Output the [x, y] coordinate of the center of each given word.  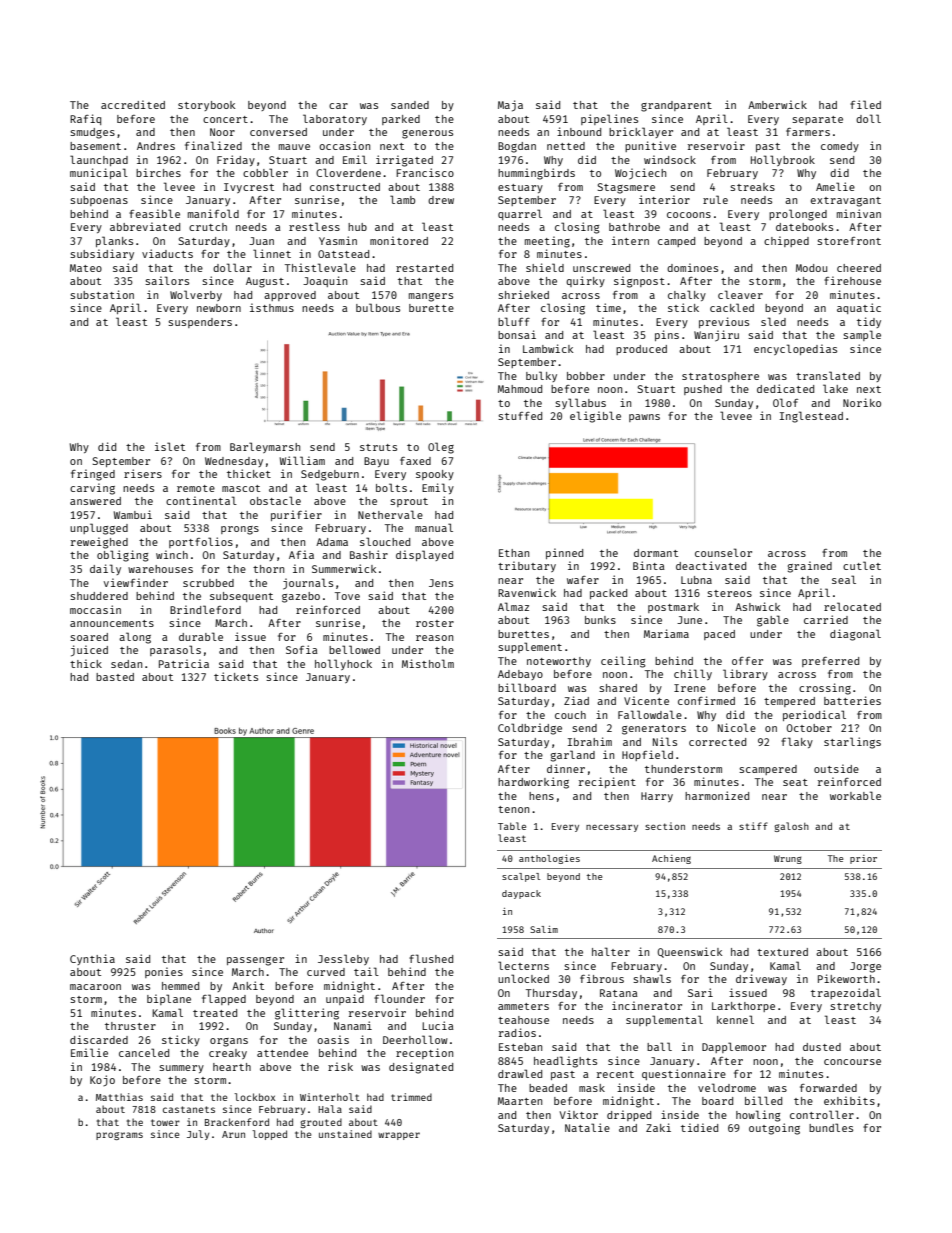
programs [119, 1136]
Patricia [184, 663]
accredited [133, 104]
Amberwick [777, 104]
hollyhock [343, 664]
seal [844, 579]
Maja [510, 106]
